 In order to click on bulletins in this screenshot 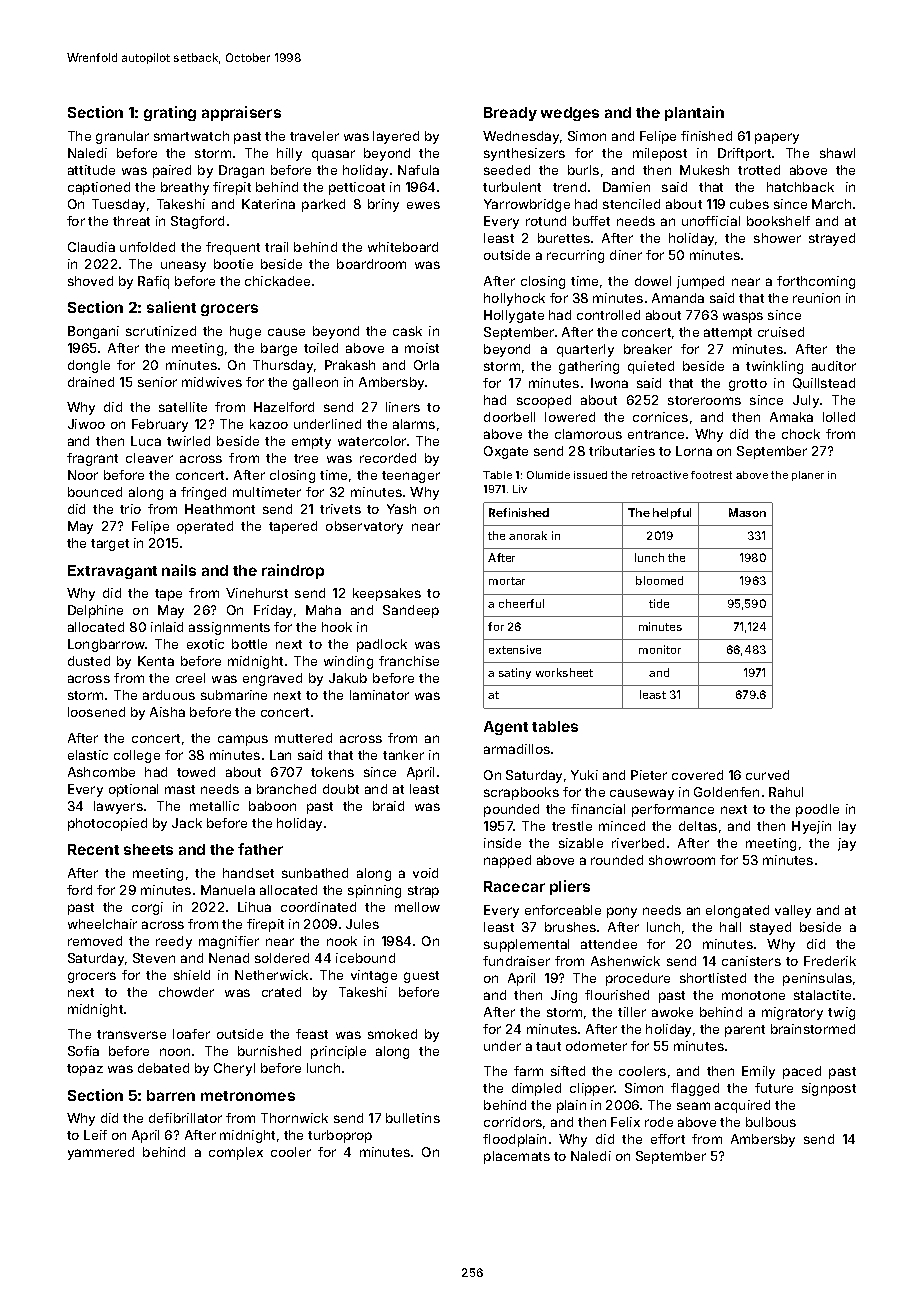, I will do `click(413, 1118)`.
